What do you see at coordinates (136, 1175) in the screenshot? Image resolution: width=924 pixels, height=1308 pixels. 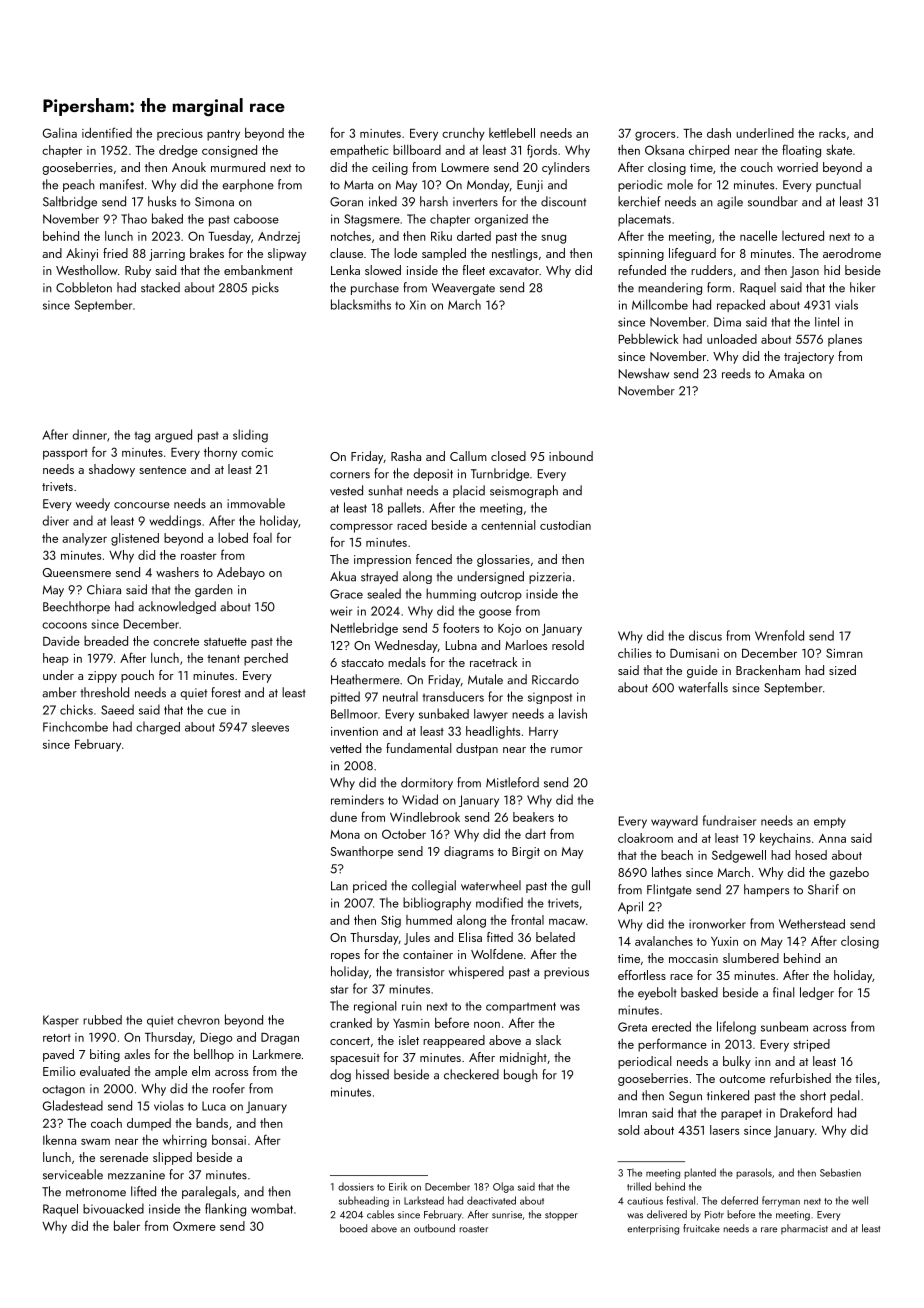 I see `mezzanine` at bounding box center [136, 1175].
